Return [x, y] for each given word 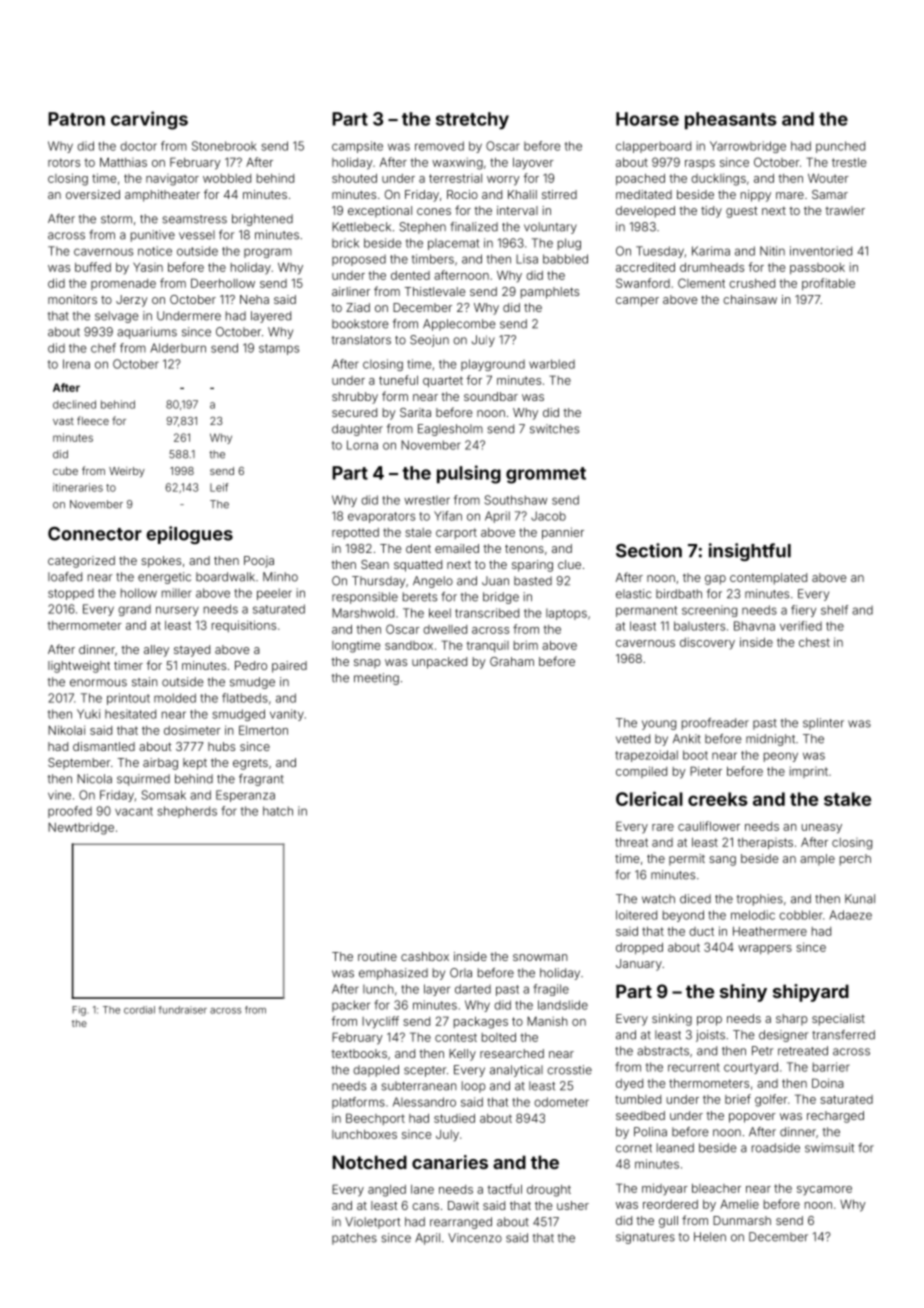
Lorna [362, 445]
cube [65, 471]
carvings [149, 120]
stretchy [472, 121]
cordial [139, 1010]
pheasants [731, 120]
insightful [750, 552]
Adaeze [850, 915]
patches [354, 1239]
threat [631, 842]
